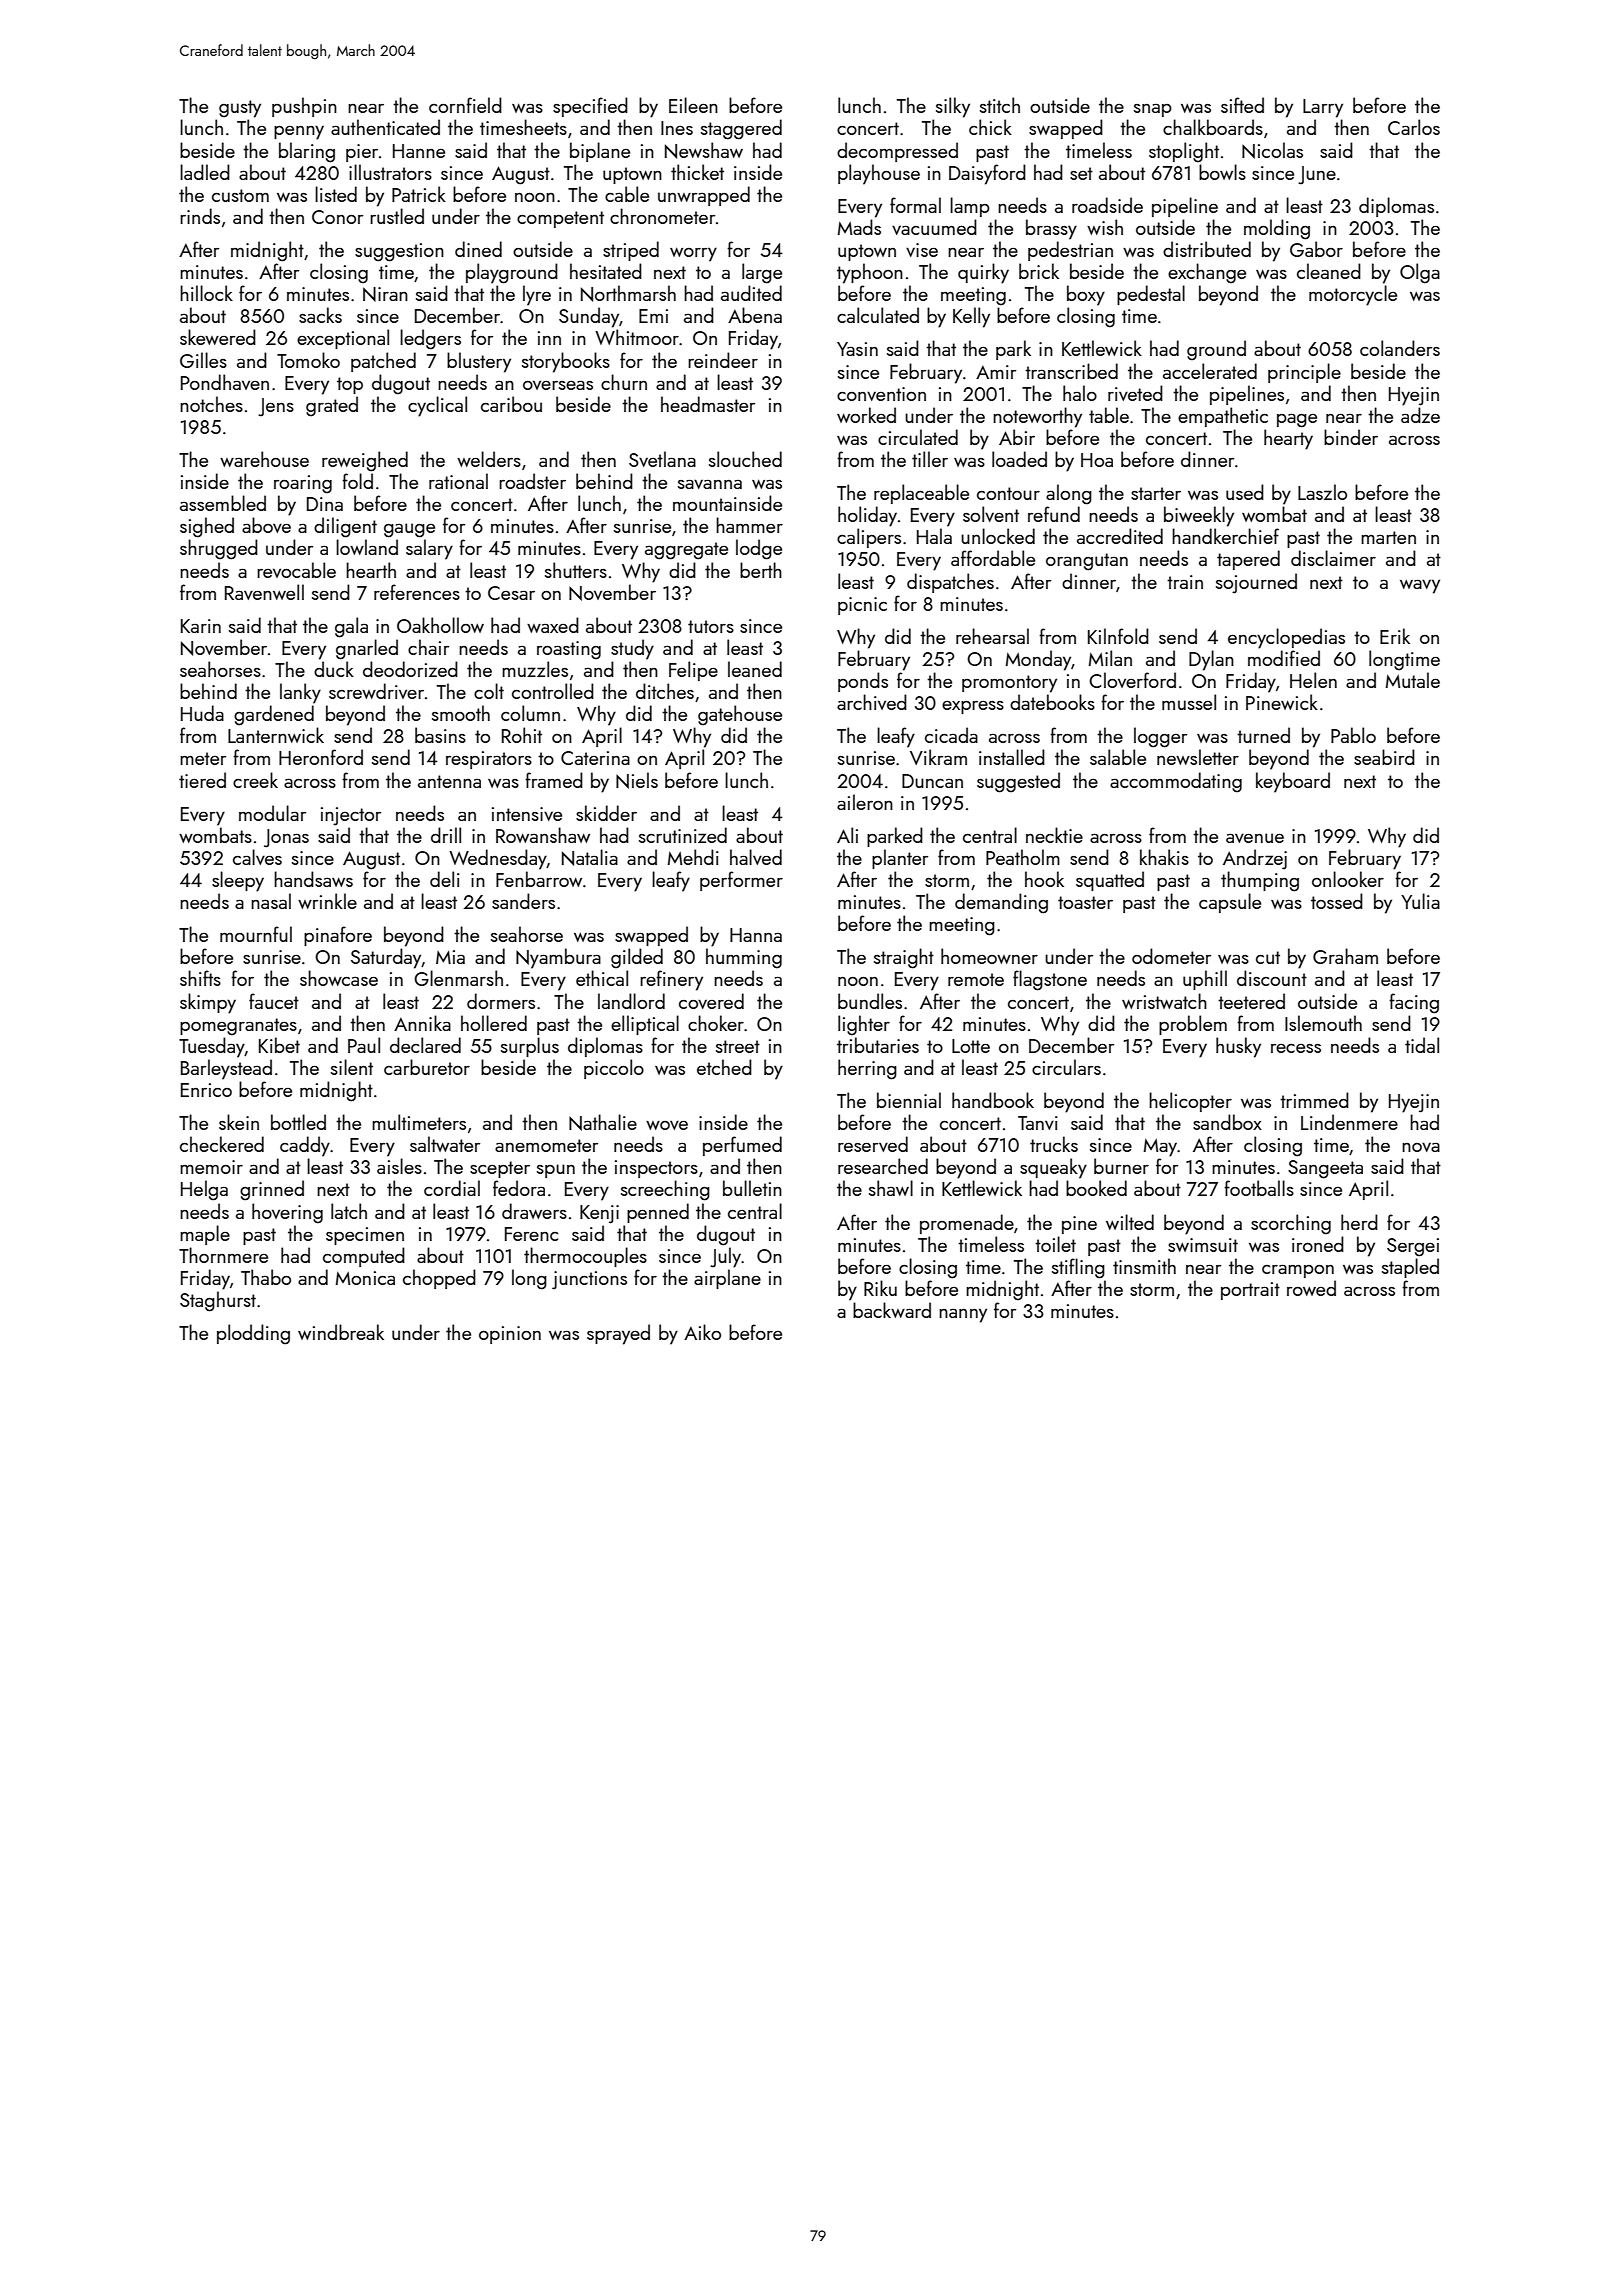 The image size is (1620, 2292). Describe the element at coordinates (756, 857) in the page. I see `halved` at that location.
